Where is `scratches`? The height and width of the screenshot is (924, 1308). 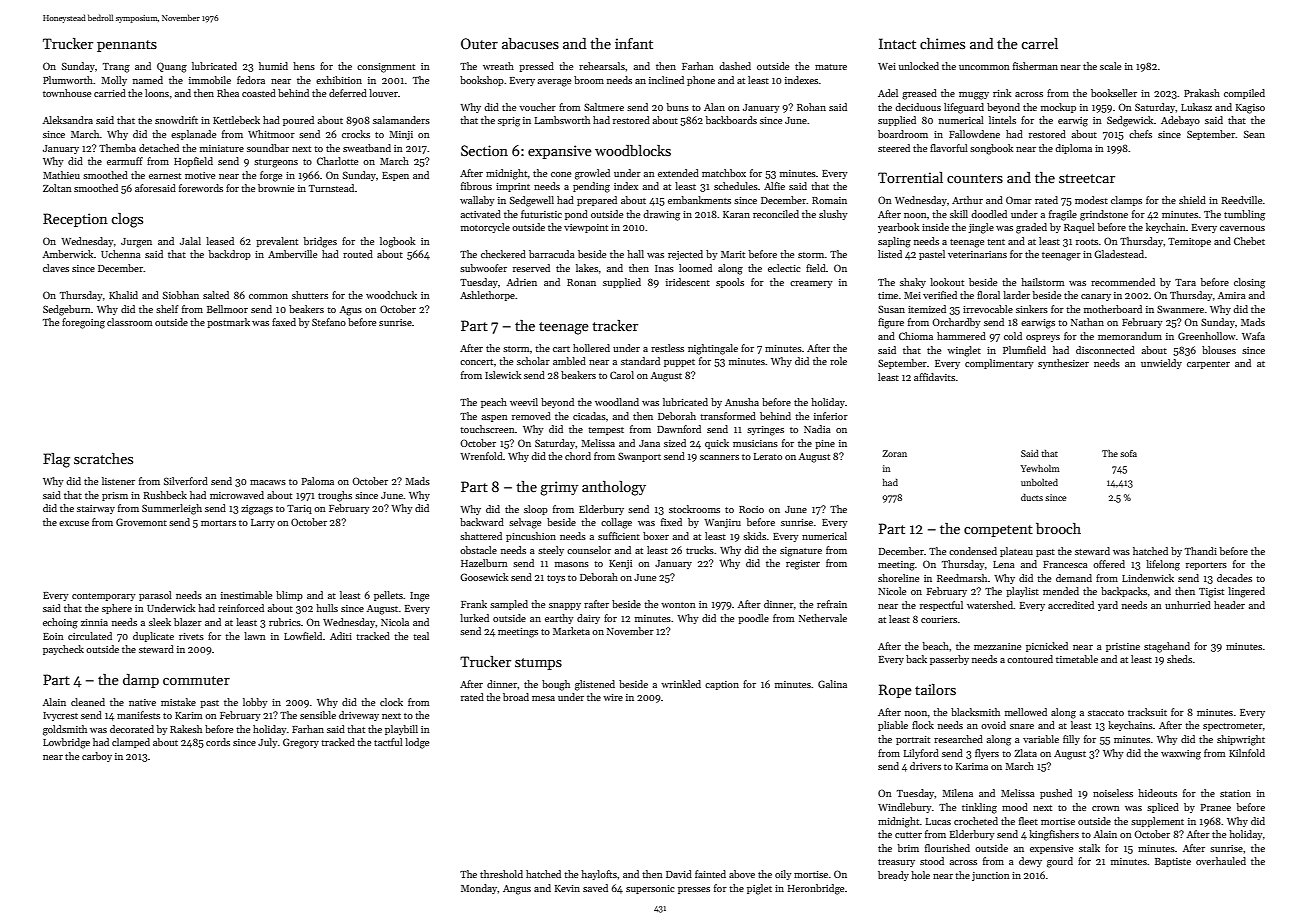
scratches is located at coordinates (103, 458).
